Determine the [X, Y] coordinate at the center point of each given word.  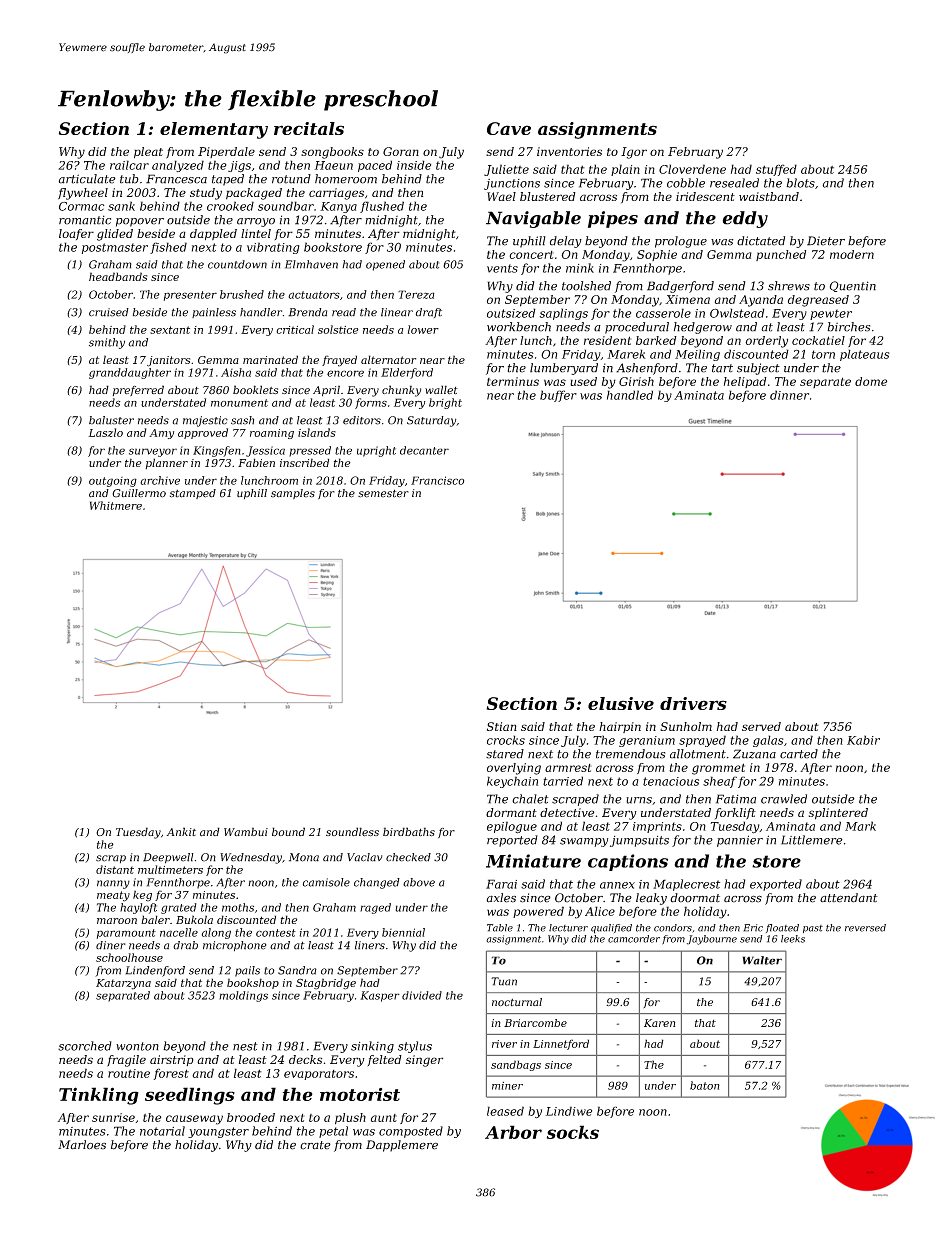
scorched [85, 1046]
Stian [502, 726]
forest [171, 1074]
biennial [403, 932]
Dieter [826, 241]
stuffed [776, 170]
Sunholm [686, 726]
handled [630, 395]
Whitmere [116, 505]
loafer [76, 234]
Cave [509, 128]
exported [776, 885]
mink [580, 268]
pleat [148, 153]
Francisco [437, 480]
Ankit [181, 831]
